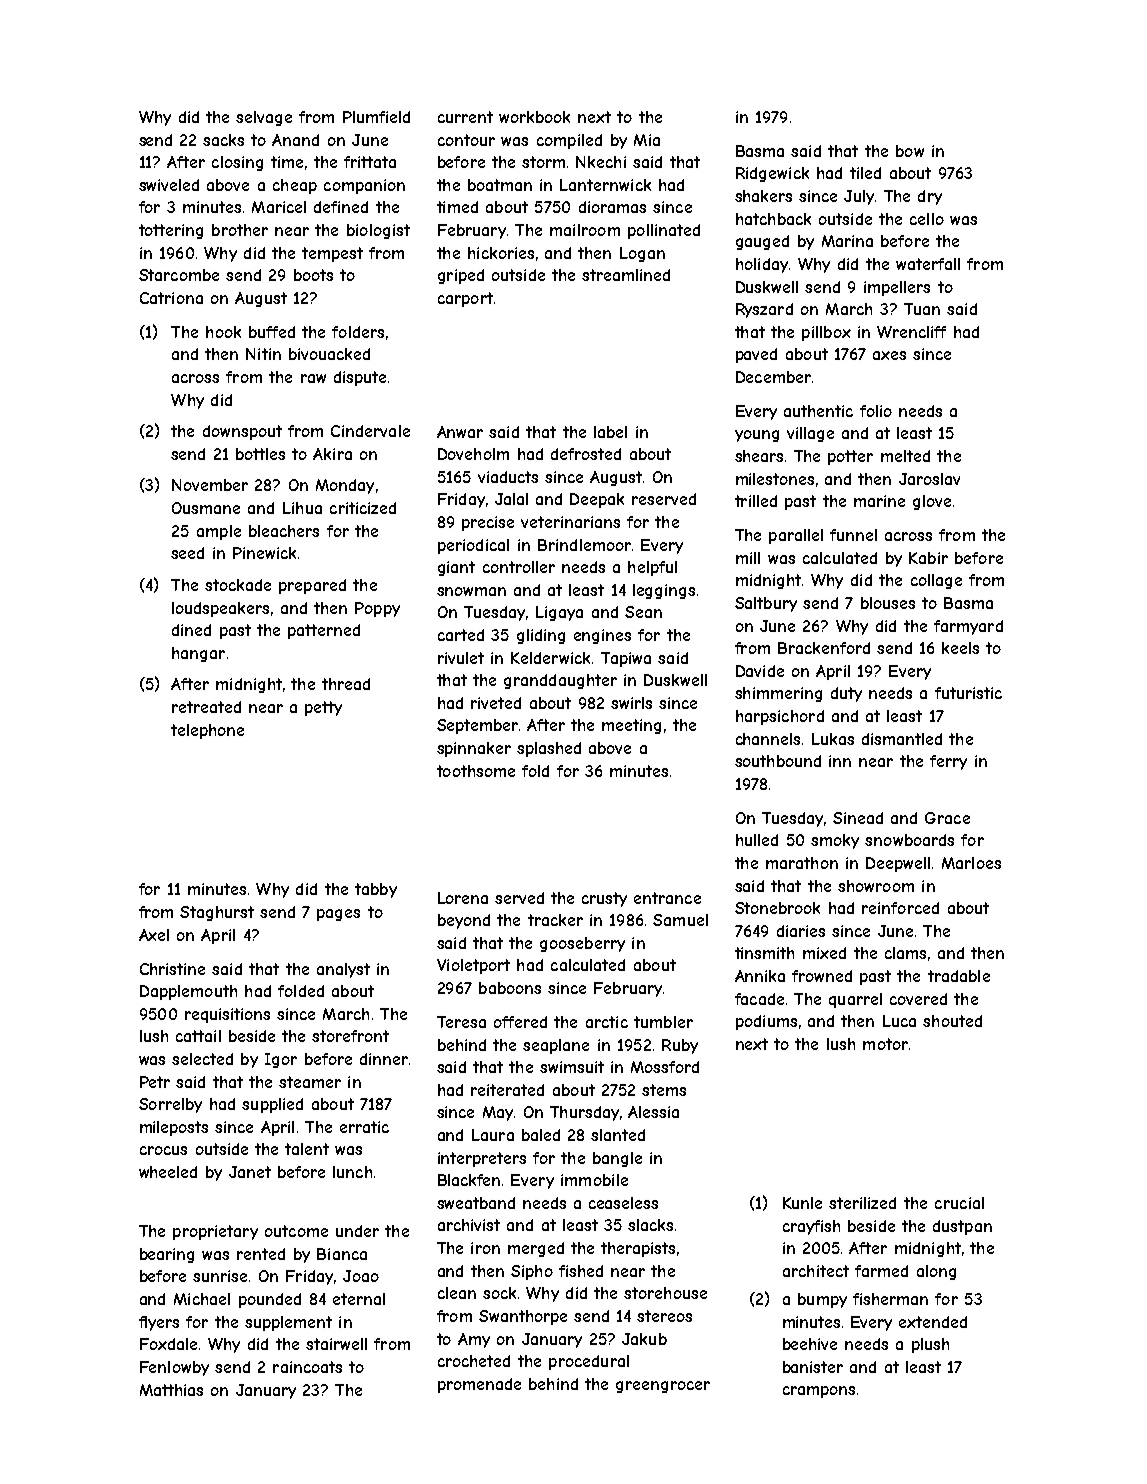  Describe the element at coordinates (501, 253) in the page. I see `hickories` at that location.
